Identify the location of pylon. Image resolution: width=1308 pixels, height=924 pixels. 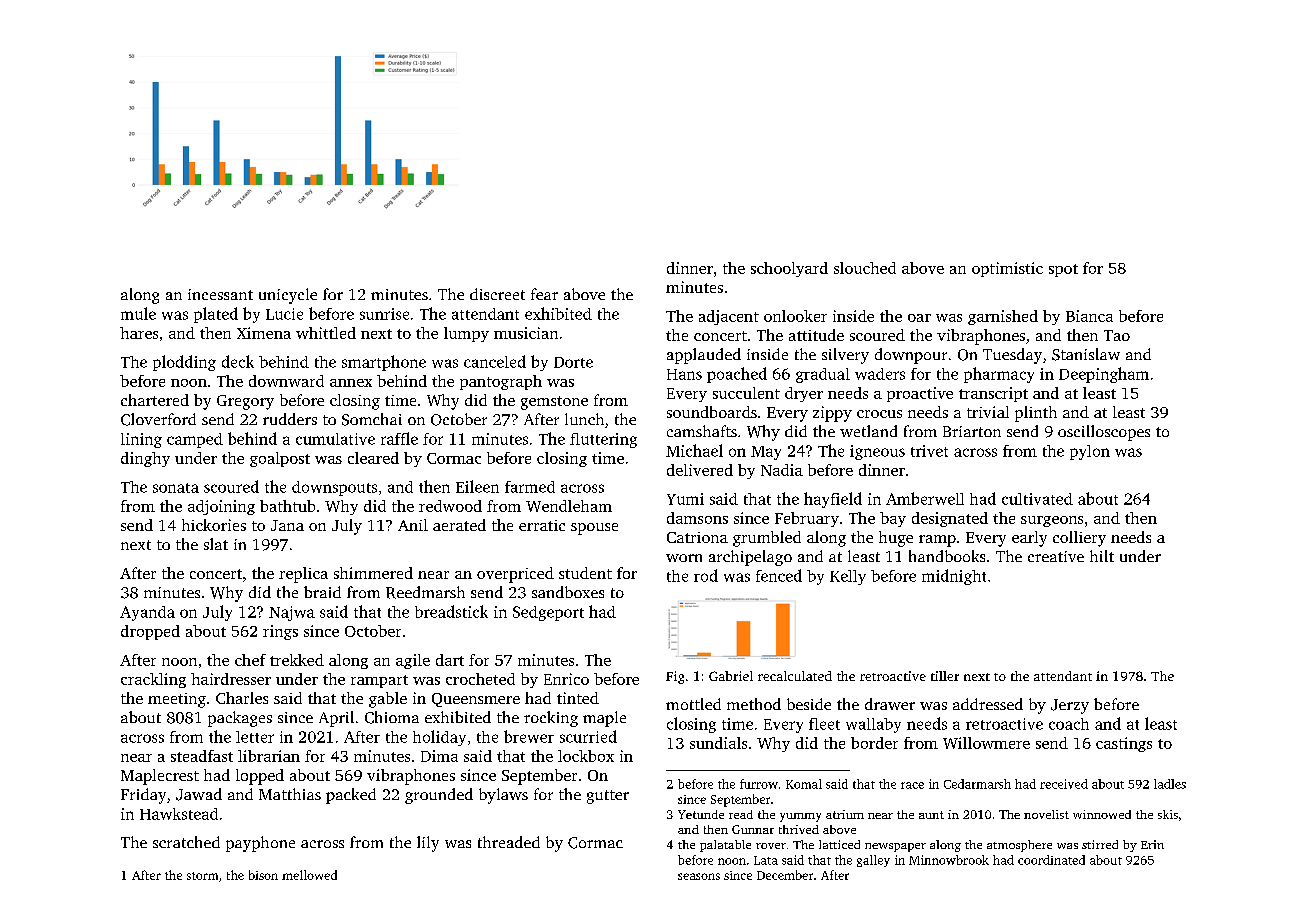
(1090, 452).
